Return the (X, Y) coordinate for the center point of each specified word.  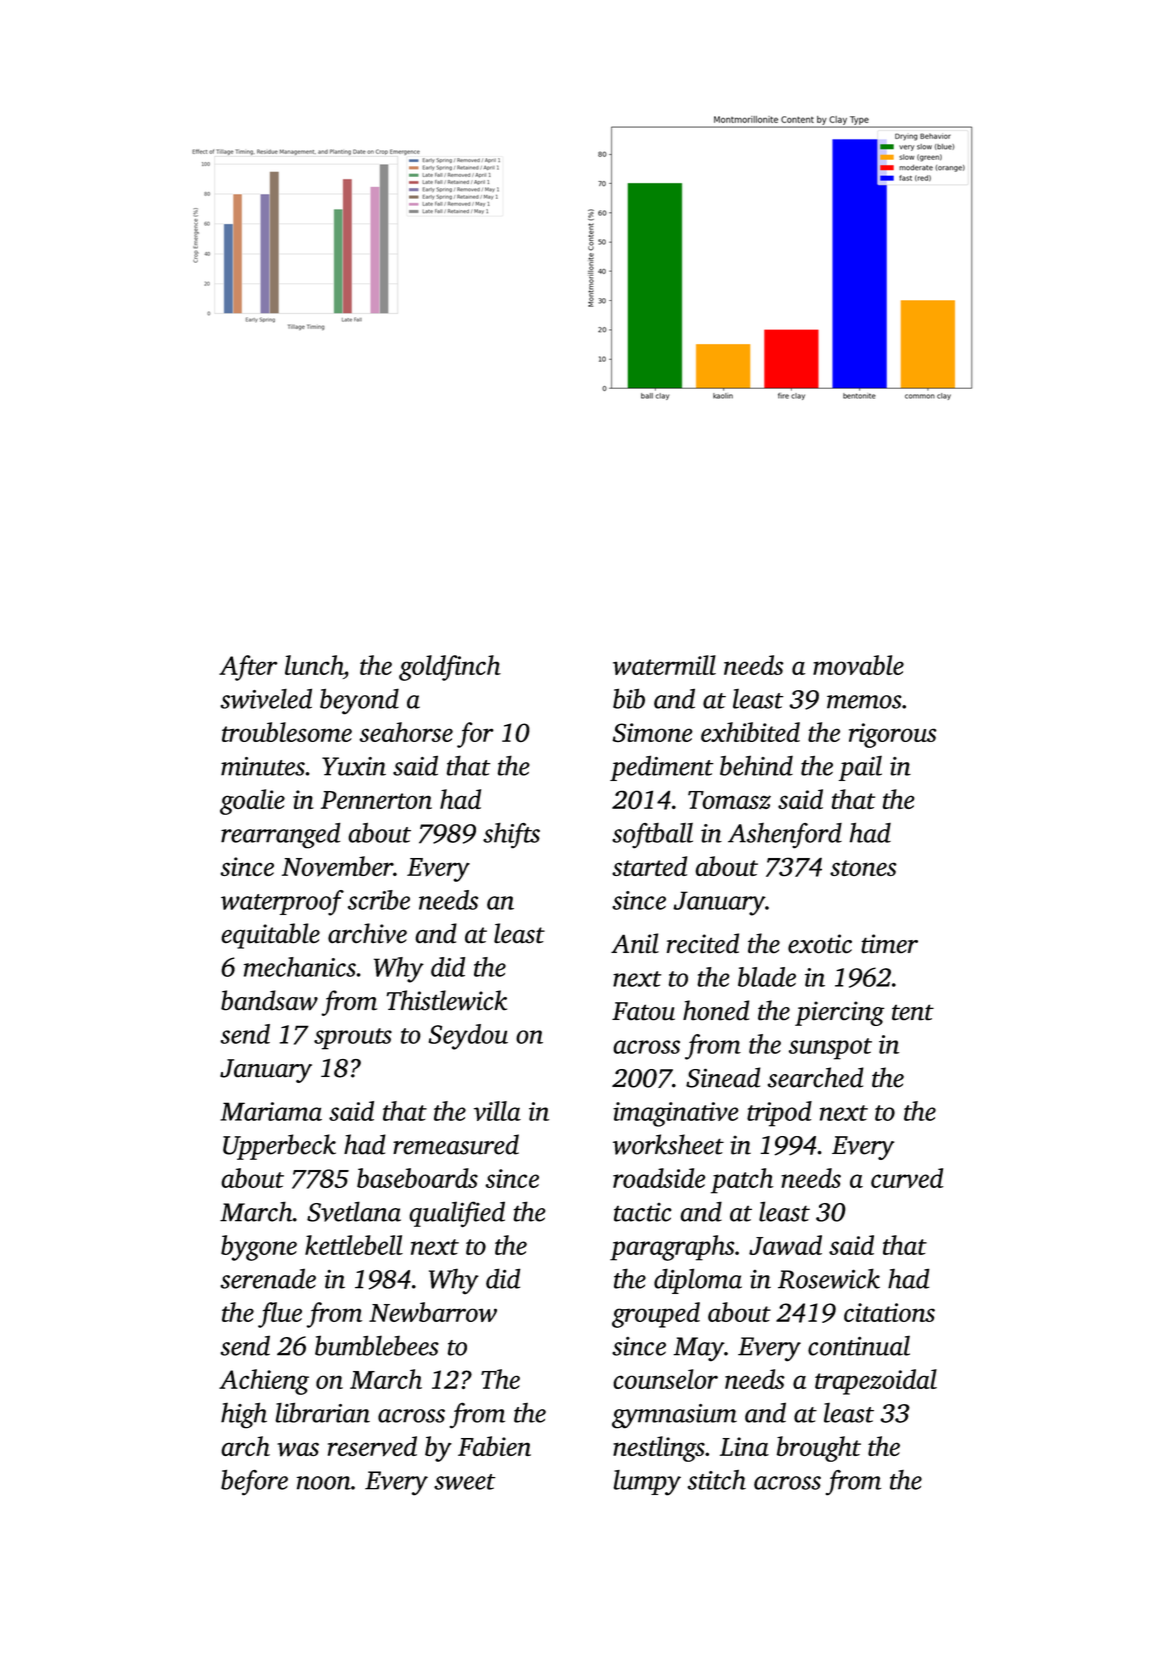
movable (858, 665)
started (649, 866)
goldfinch (450, 668)
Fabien (494, 1446)
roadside (659, 1178)
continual (859, 1345)
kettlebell (354, 1245)
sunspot (830, 1049)
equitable (270, 936)
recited (703, 943)
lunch (314, 665)
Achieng (264, 1382)
